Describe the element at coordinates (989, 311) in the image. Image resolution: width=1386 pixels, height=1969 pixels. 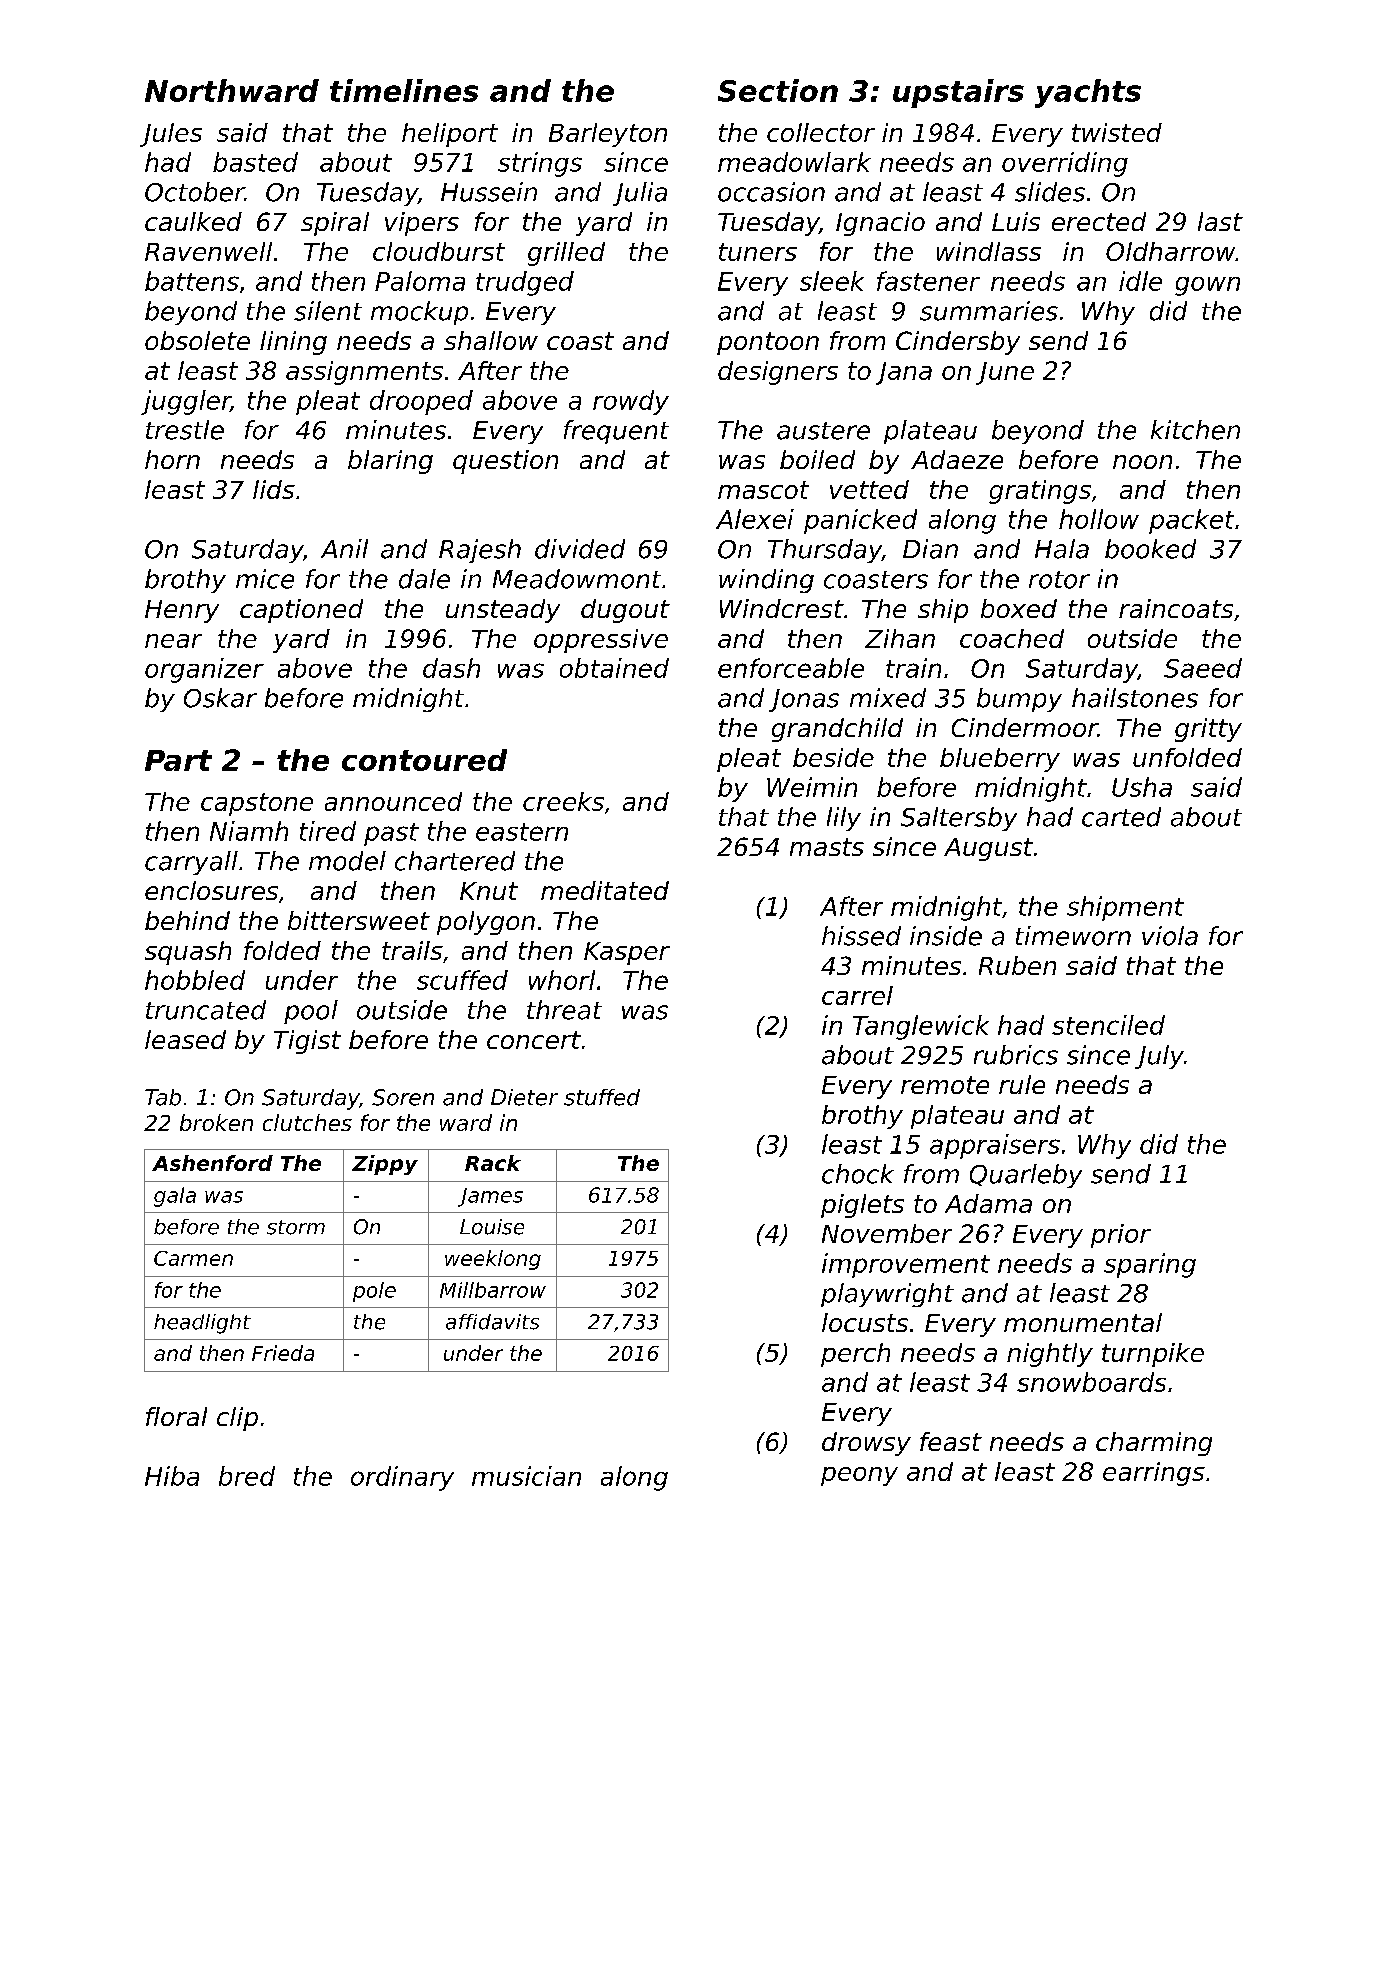
I see `summaries` at that location.
